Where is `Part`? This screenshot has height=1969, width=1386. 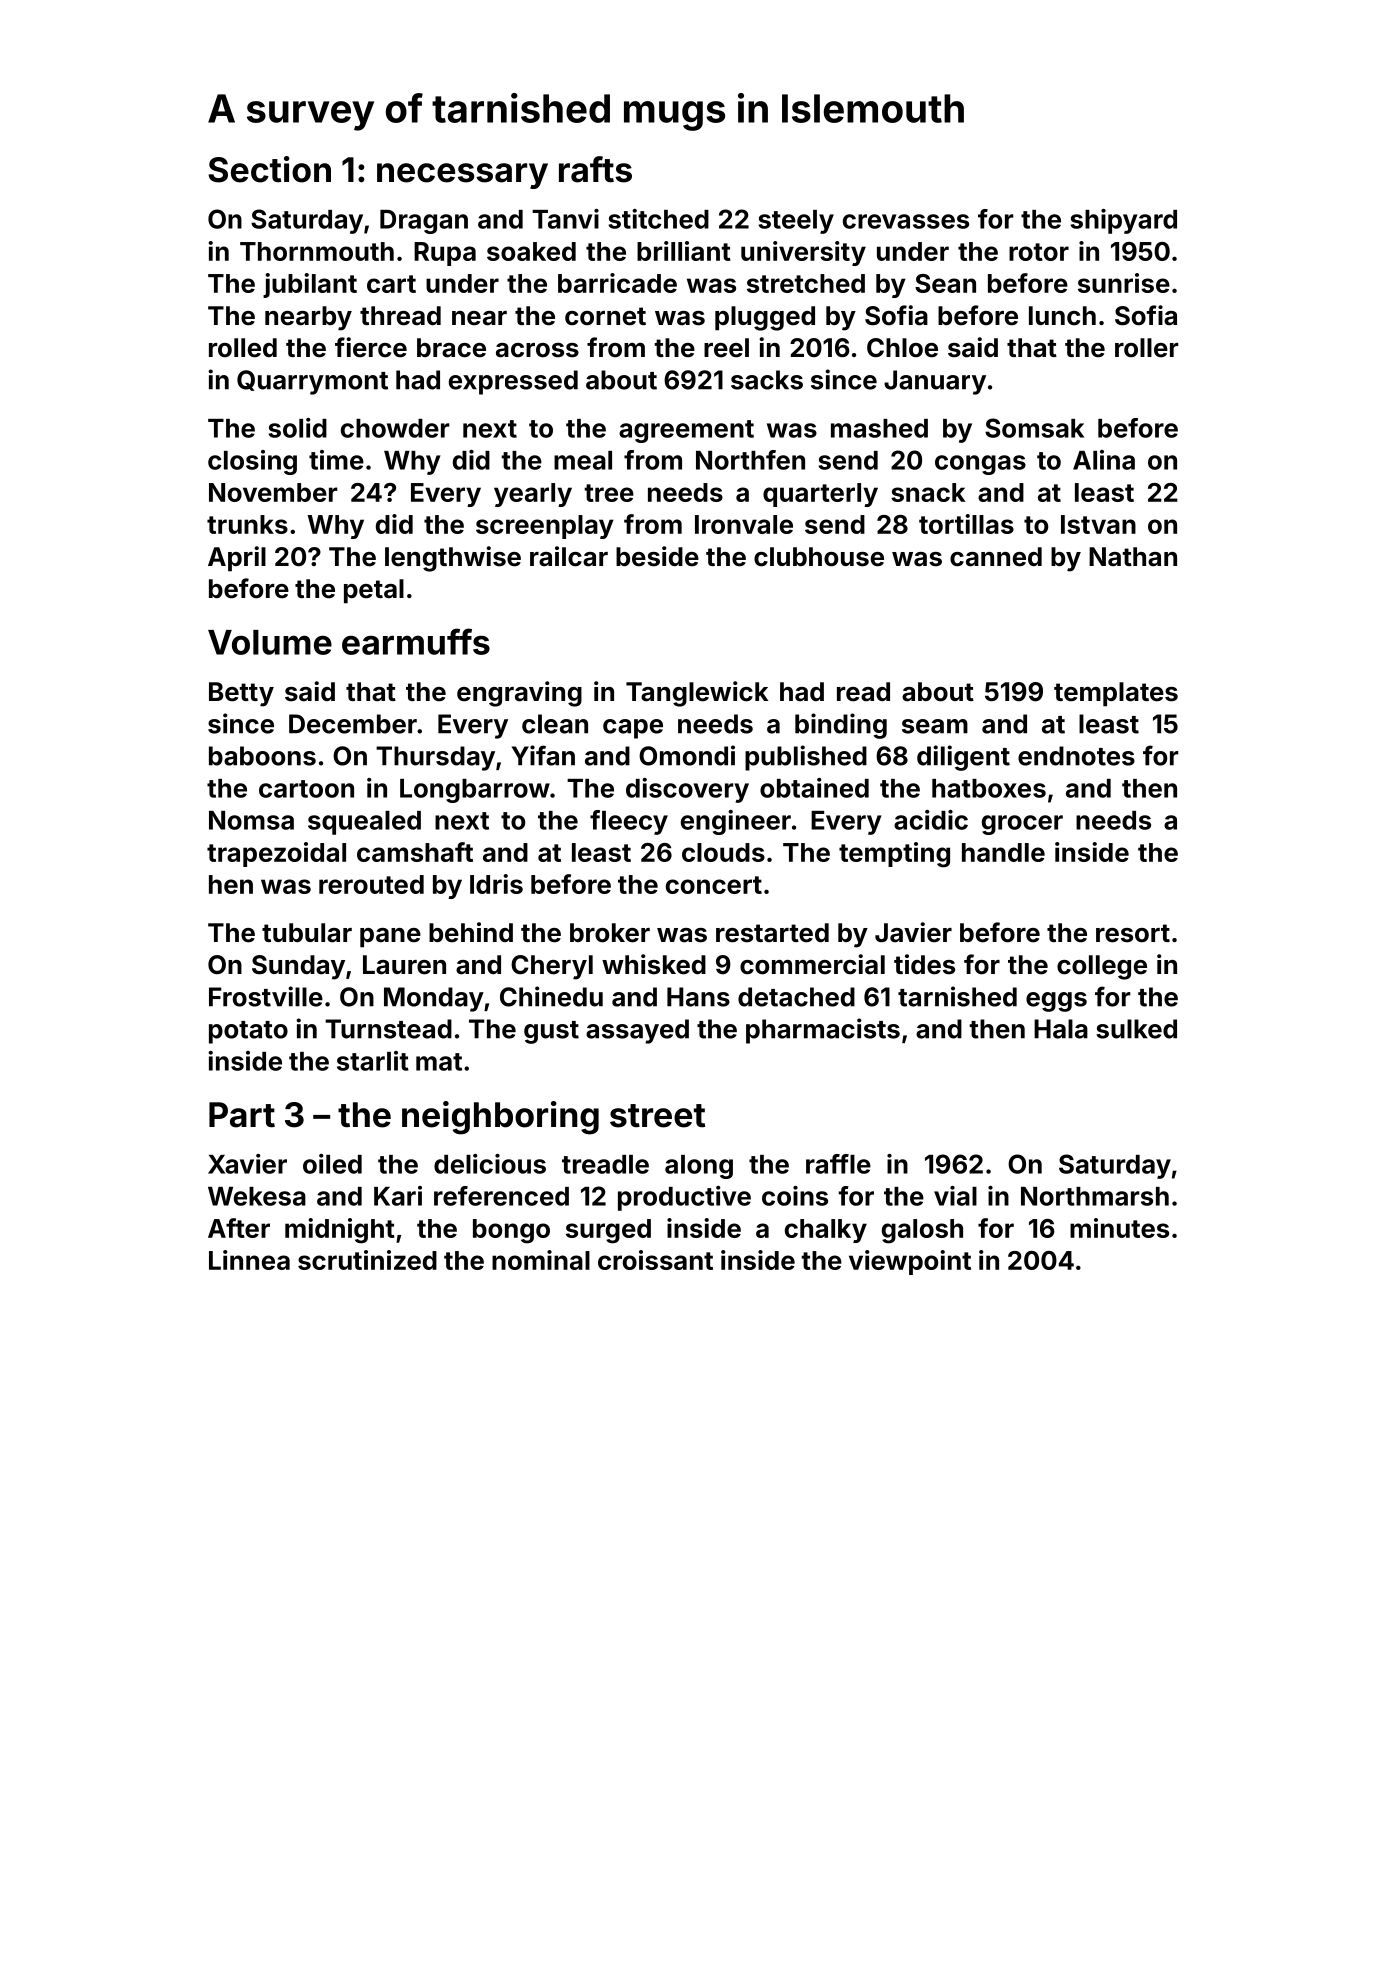 Part is located at coordinates (242, 1115).
